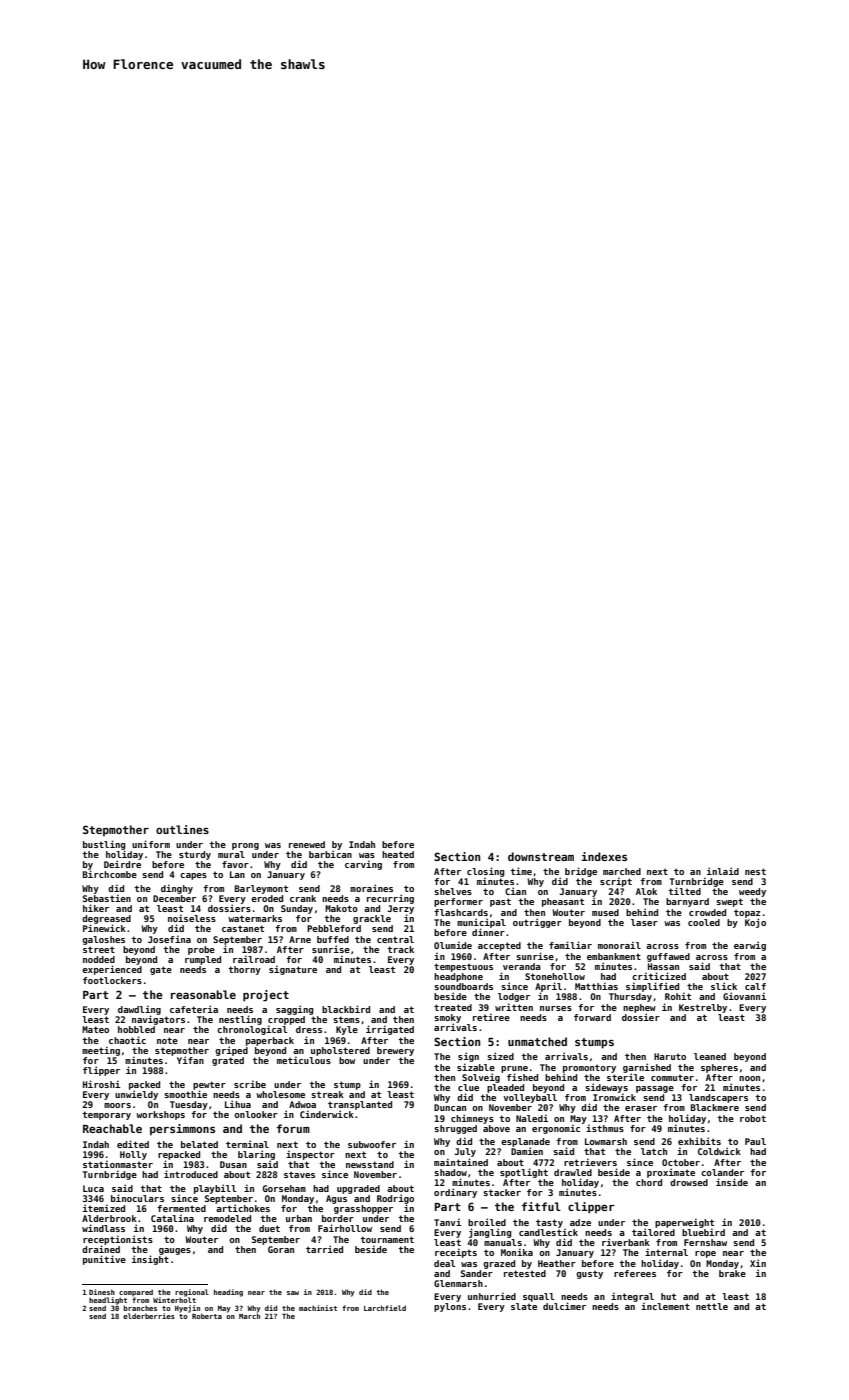 The height and width of the document is (1400, 849). What do you see at coordinates (732, 1273) in the document?
I see `brake` at bounding box center [732, 1273].
